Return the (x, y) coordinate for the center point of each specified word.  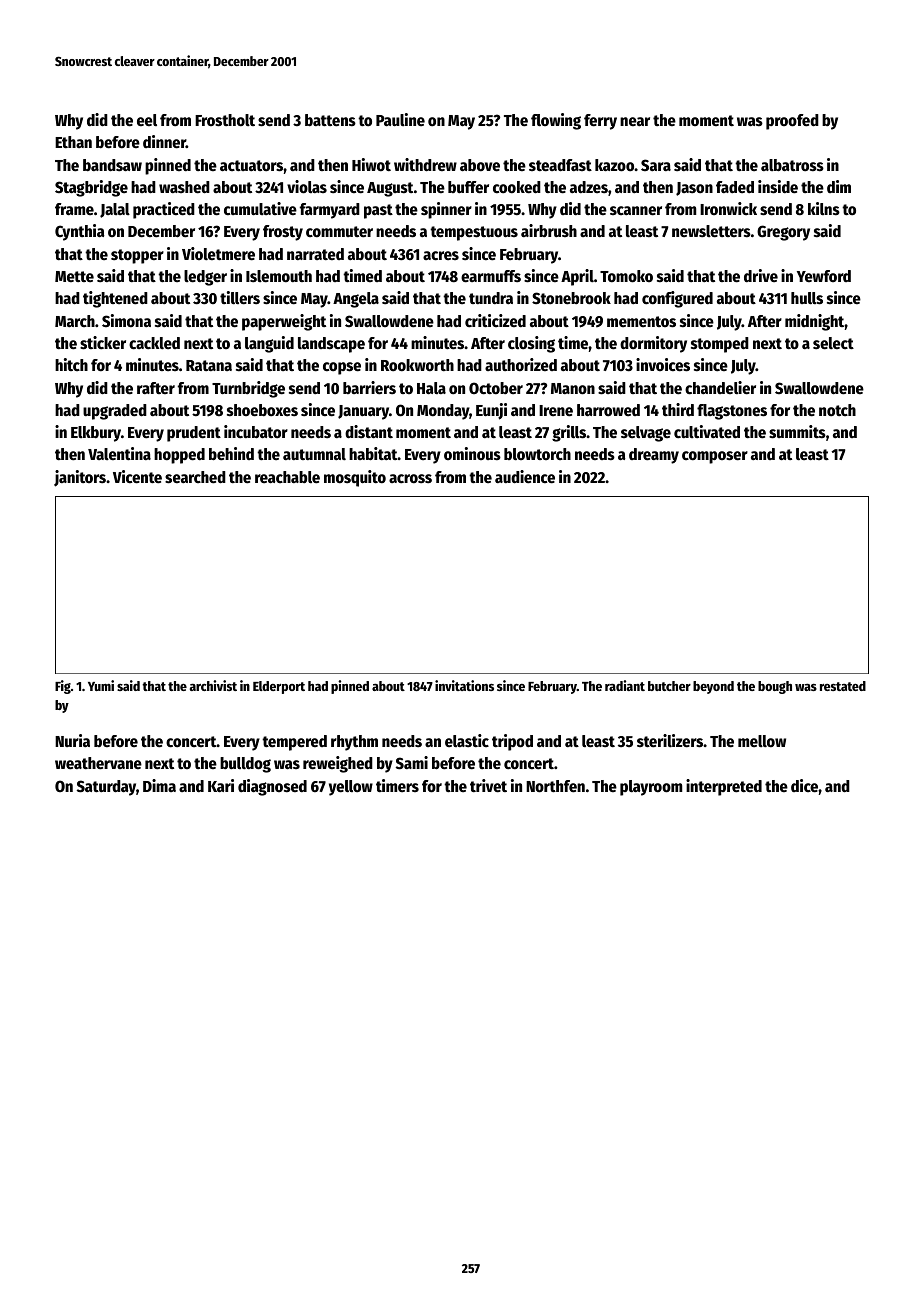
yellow (351, 788)
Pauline (400, 120)
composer (715, 457)
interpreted (724, 787)
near (635, 121)
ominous (472, 454)
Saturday (106, 788)
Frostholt (225, 120)
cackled (154, 343)
